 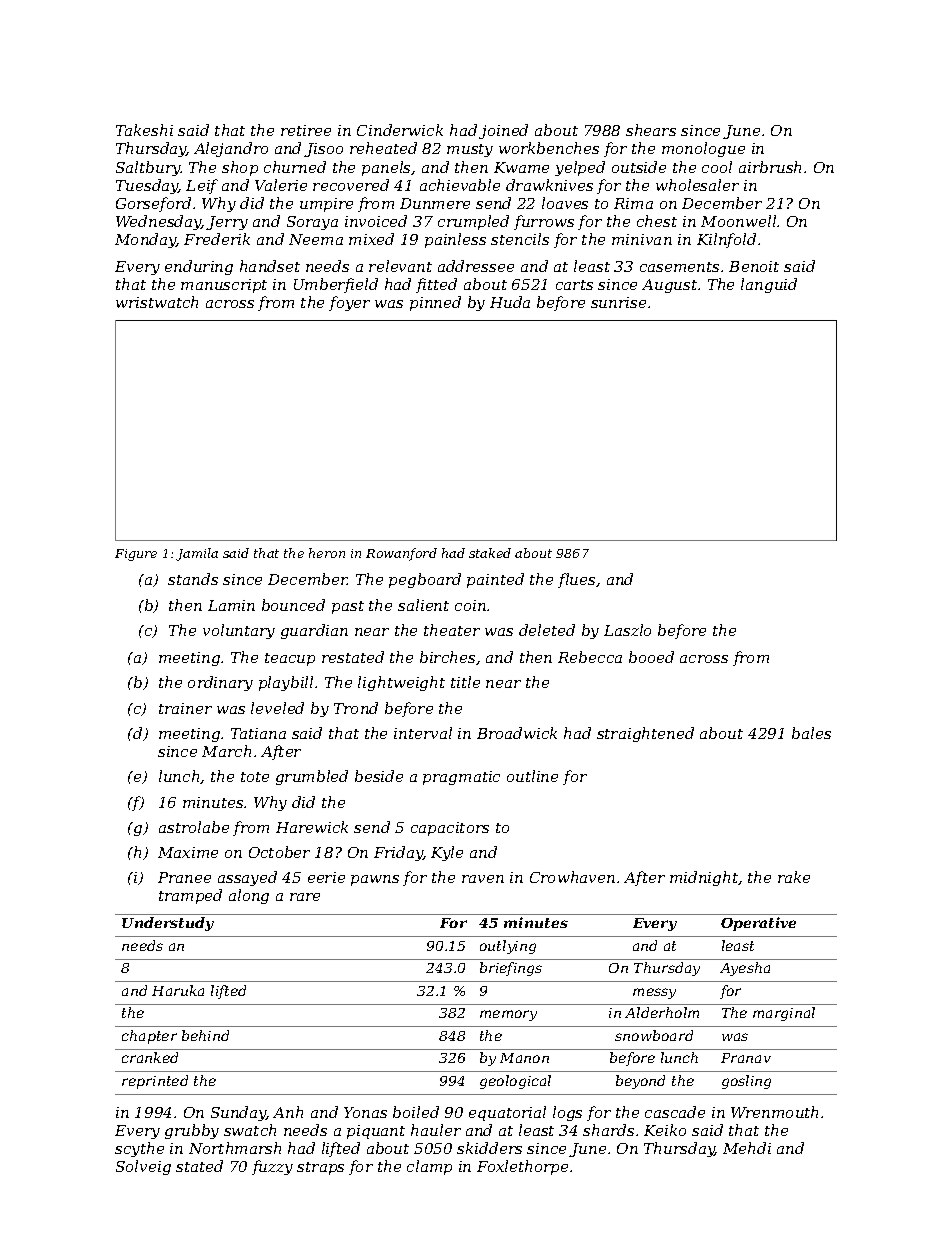 I want to click on rake, so click(x=794, y=877).
